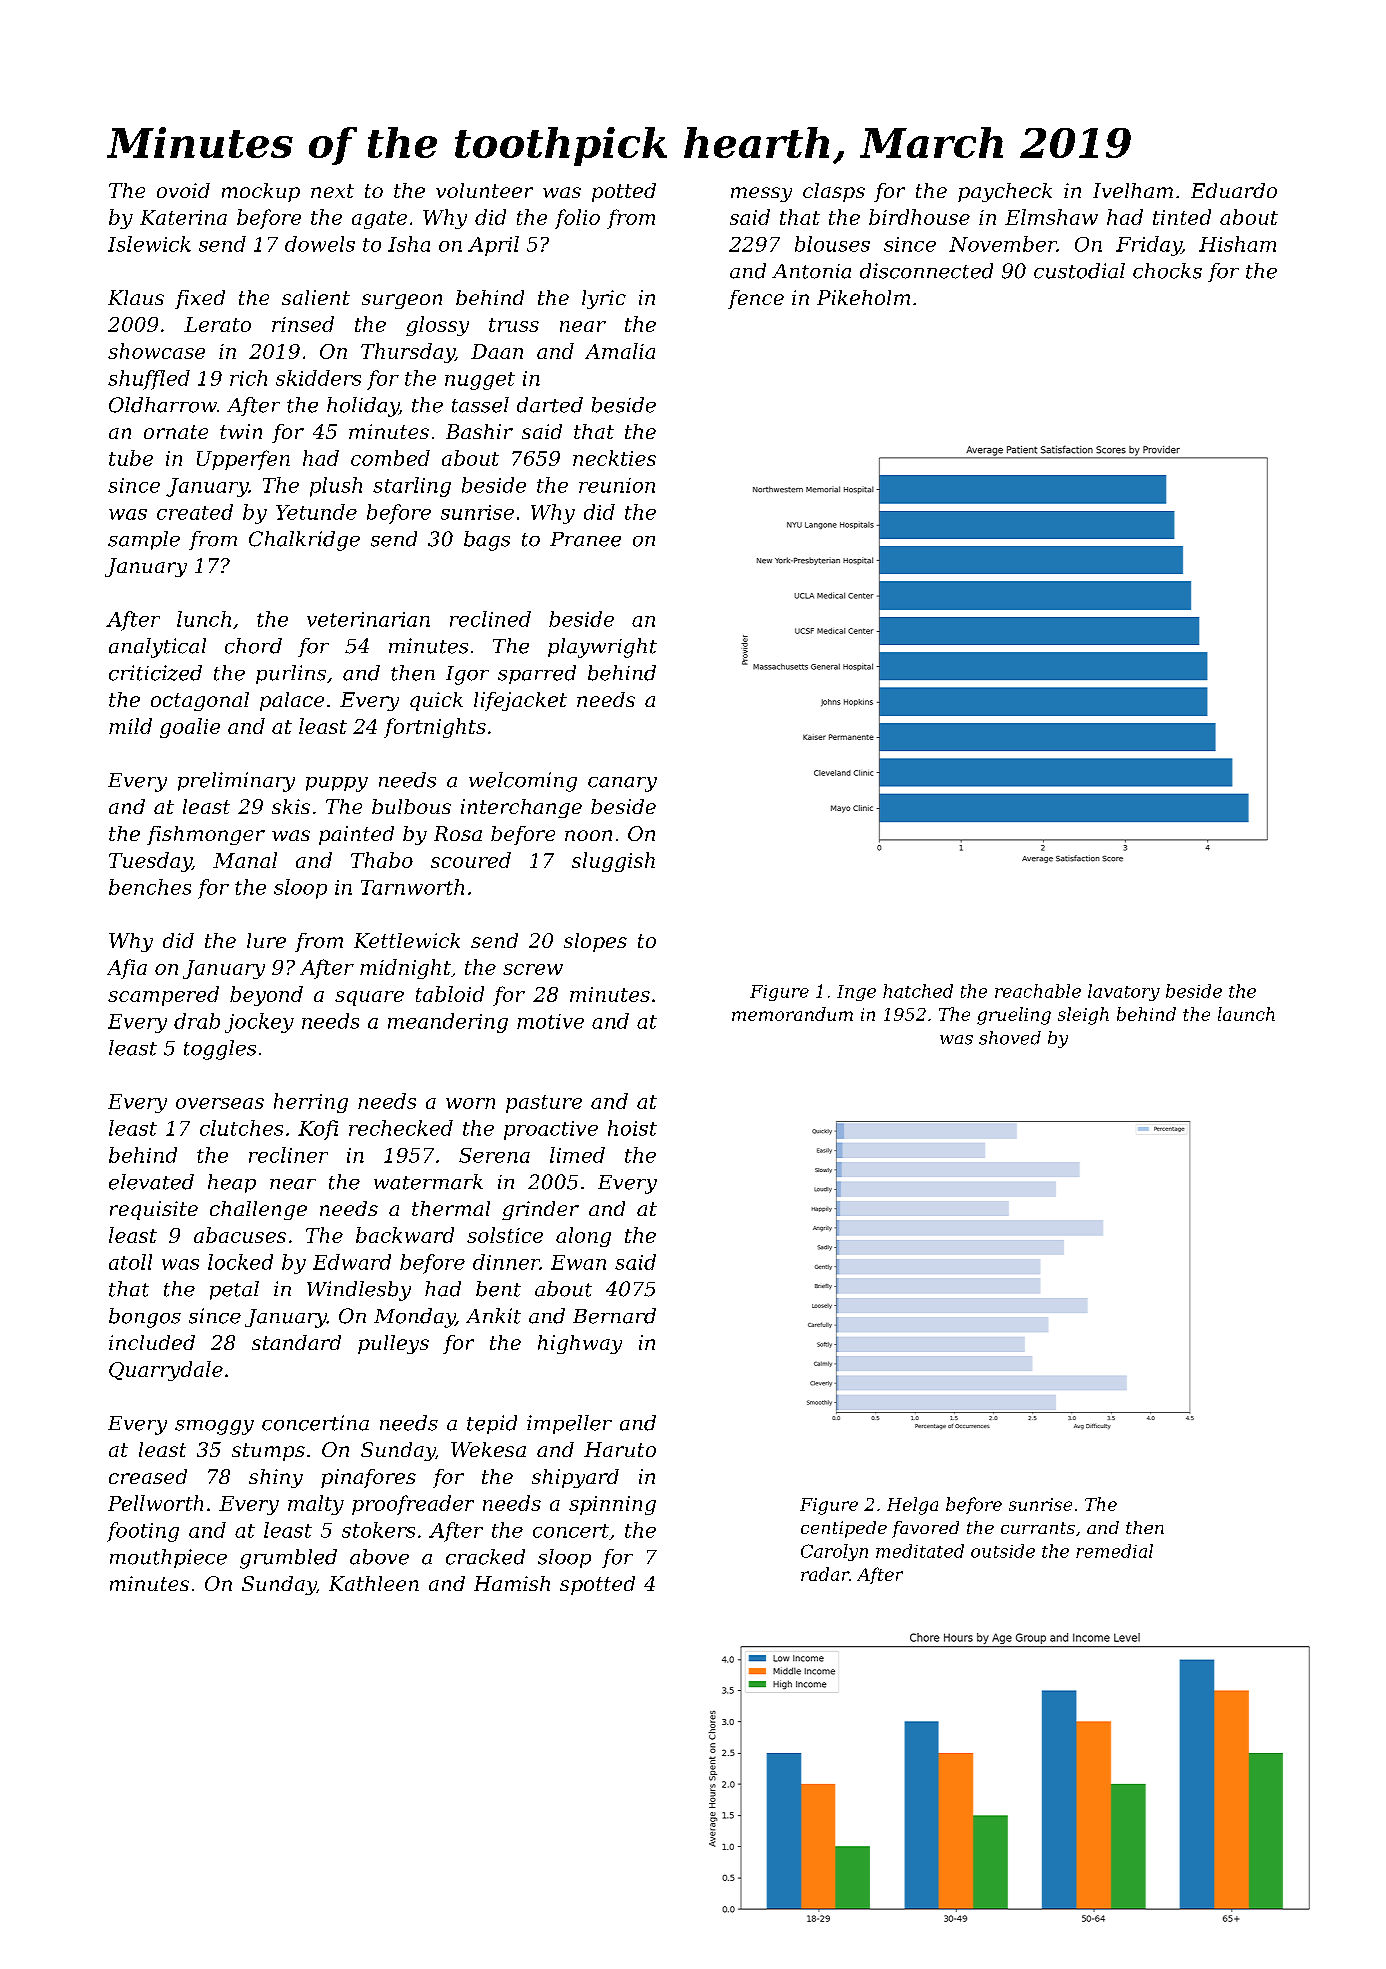 This screenshot has height=1969, width=1386. What do you see at coordinates (1005, 192) in the screenshot?
I see `paycheck` at bounding box center [1005, 192].
